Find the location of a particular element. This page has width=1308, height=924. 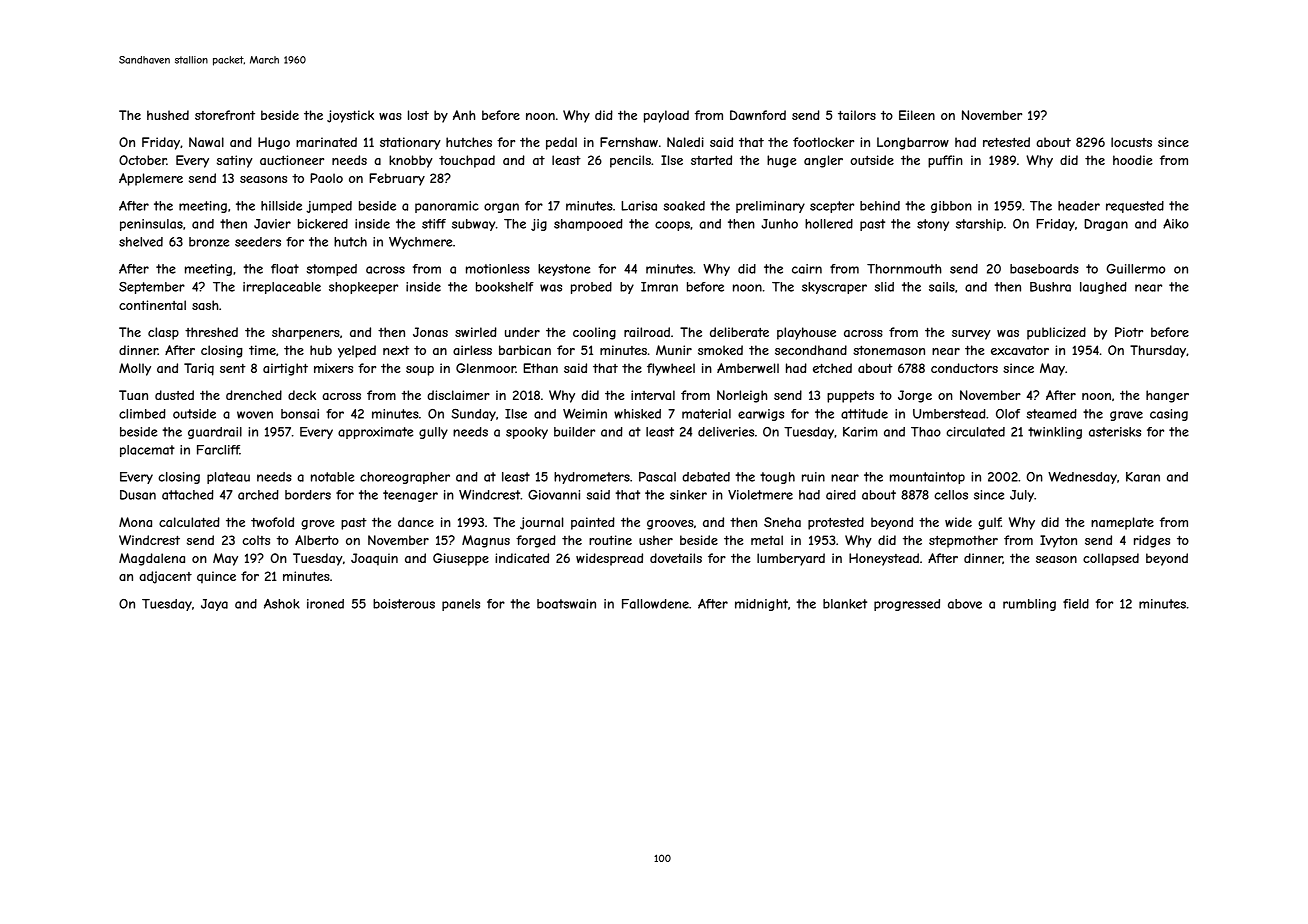

Hugo is located at coordinates (274, 143).
